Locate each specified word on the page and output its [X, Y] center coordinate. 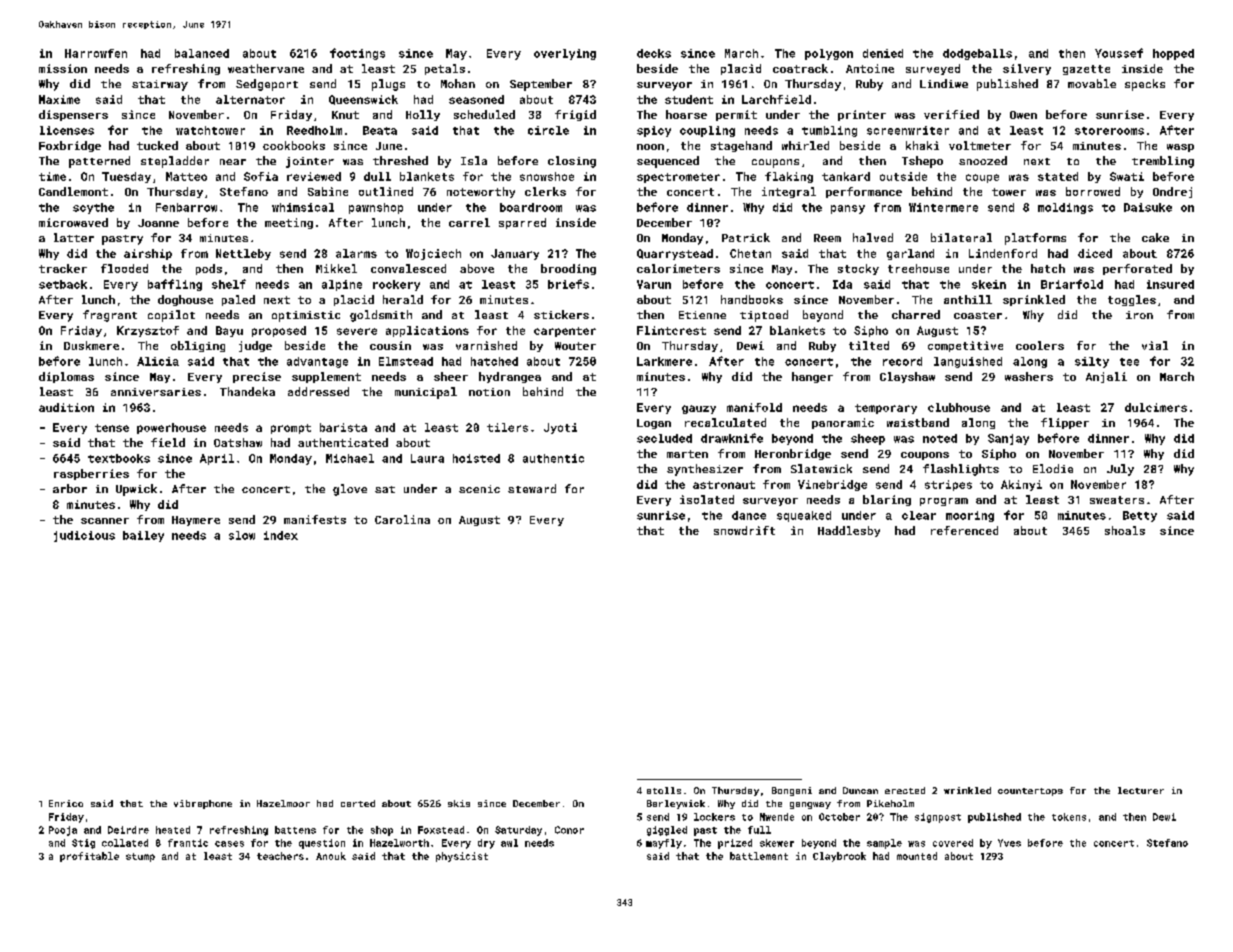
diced [1095, 253]
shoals [1125, 530]
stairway [160, 85]
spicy [654, 131]
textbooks [119, 458]
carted [358, 803]
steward [532, 488]
